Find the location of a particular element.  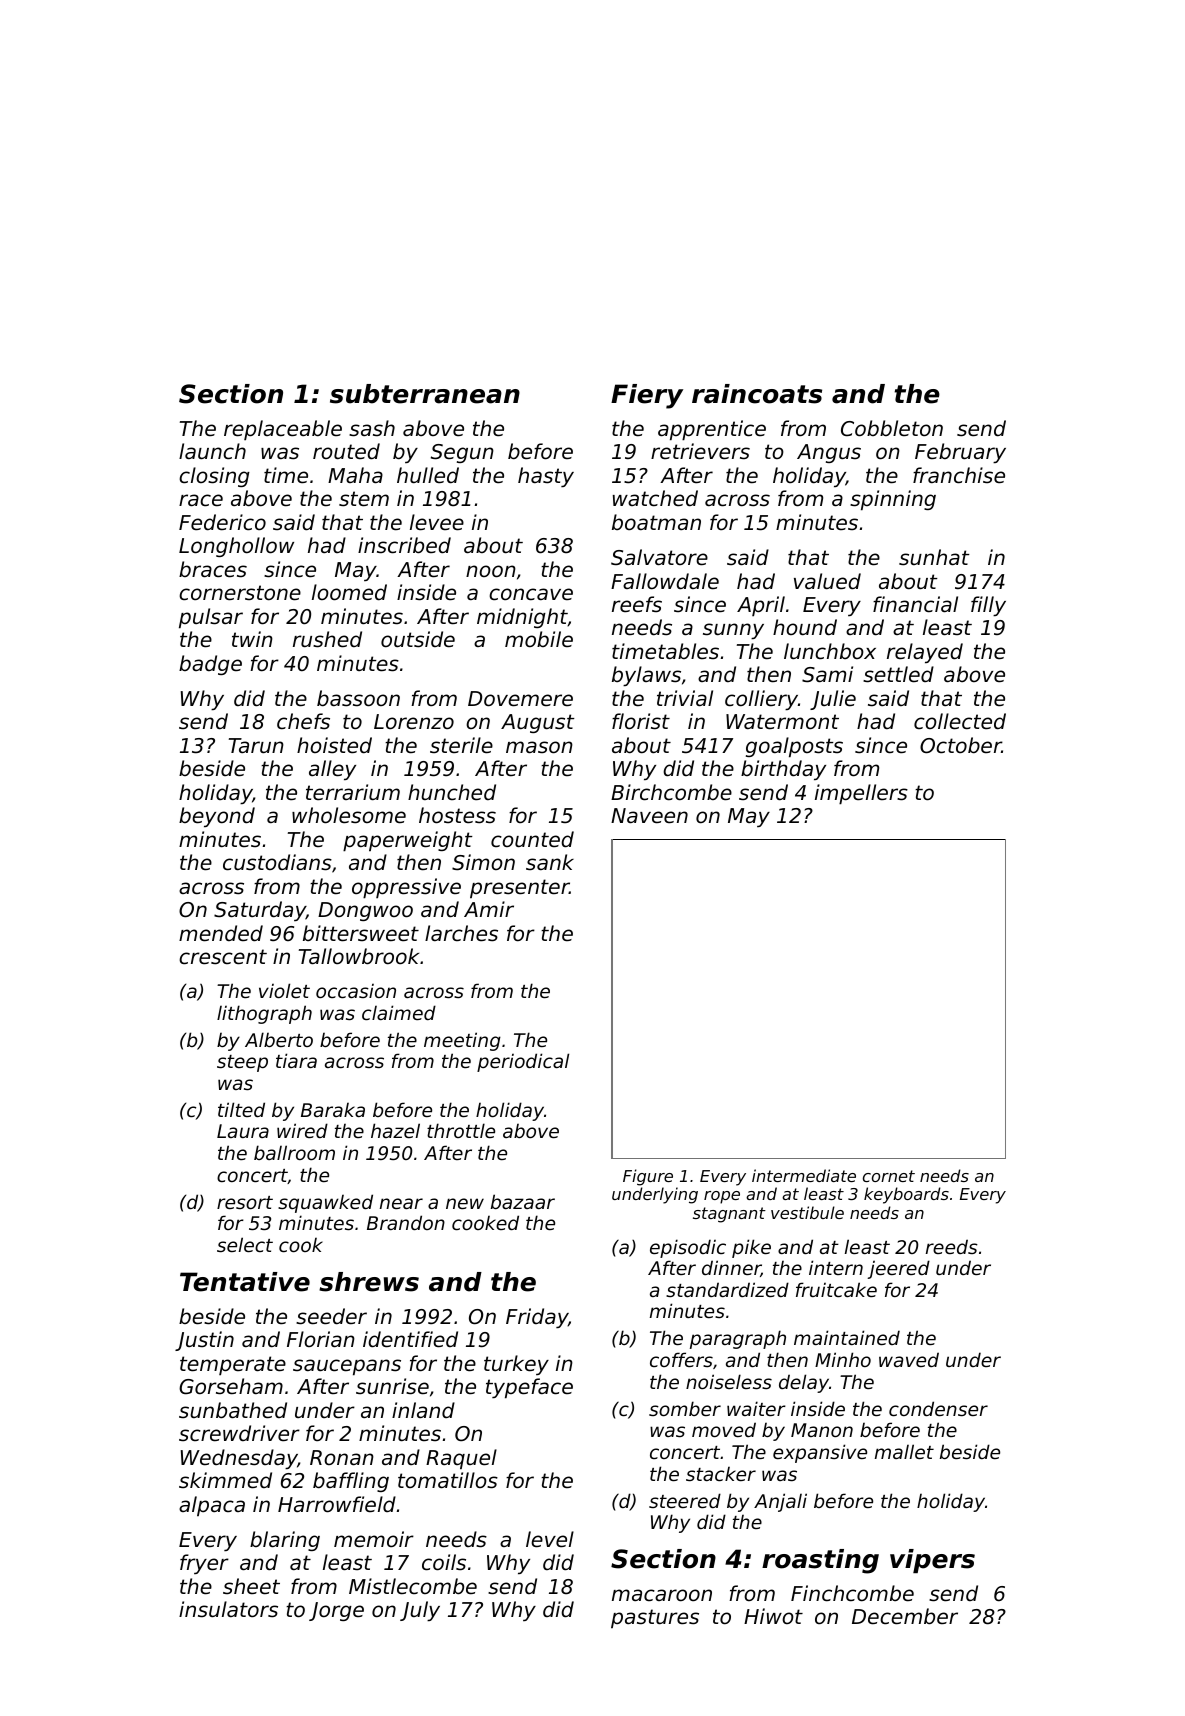

boatman is located at coordinates (656, 522).
